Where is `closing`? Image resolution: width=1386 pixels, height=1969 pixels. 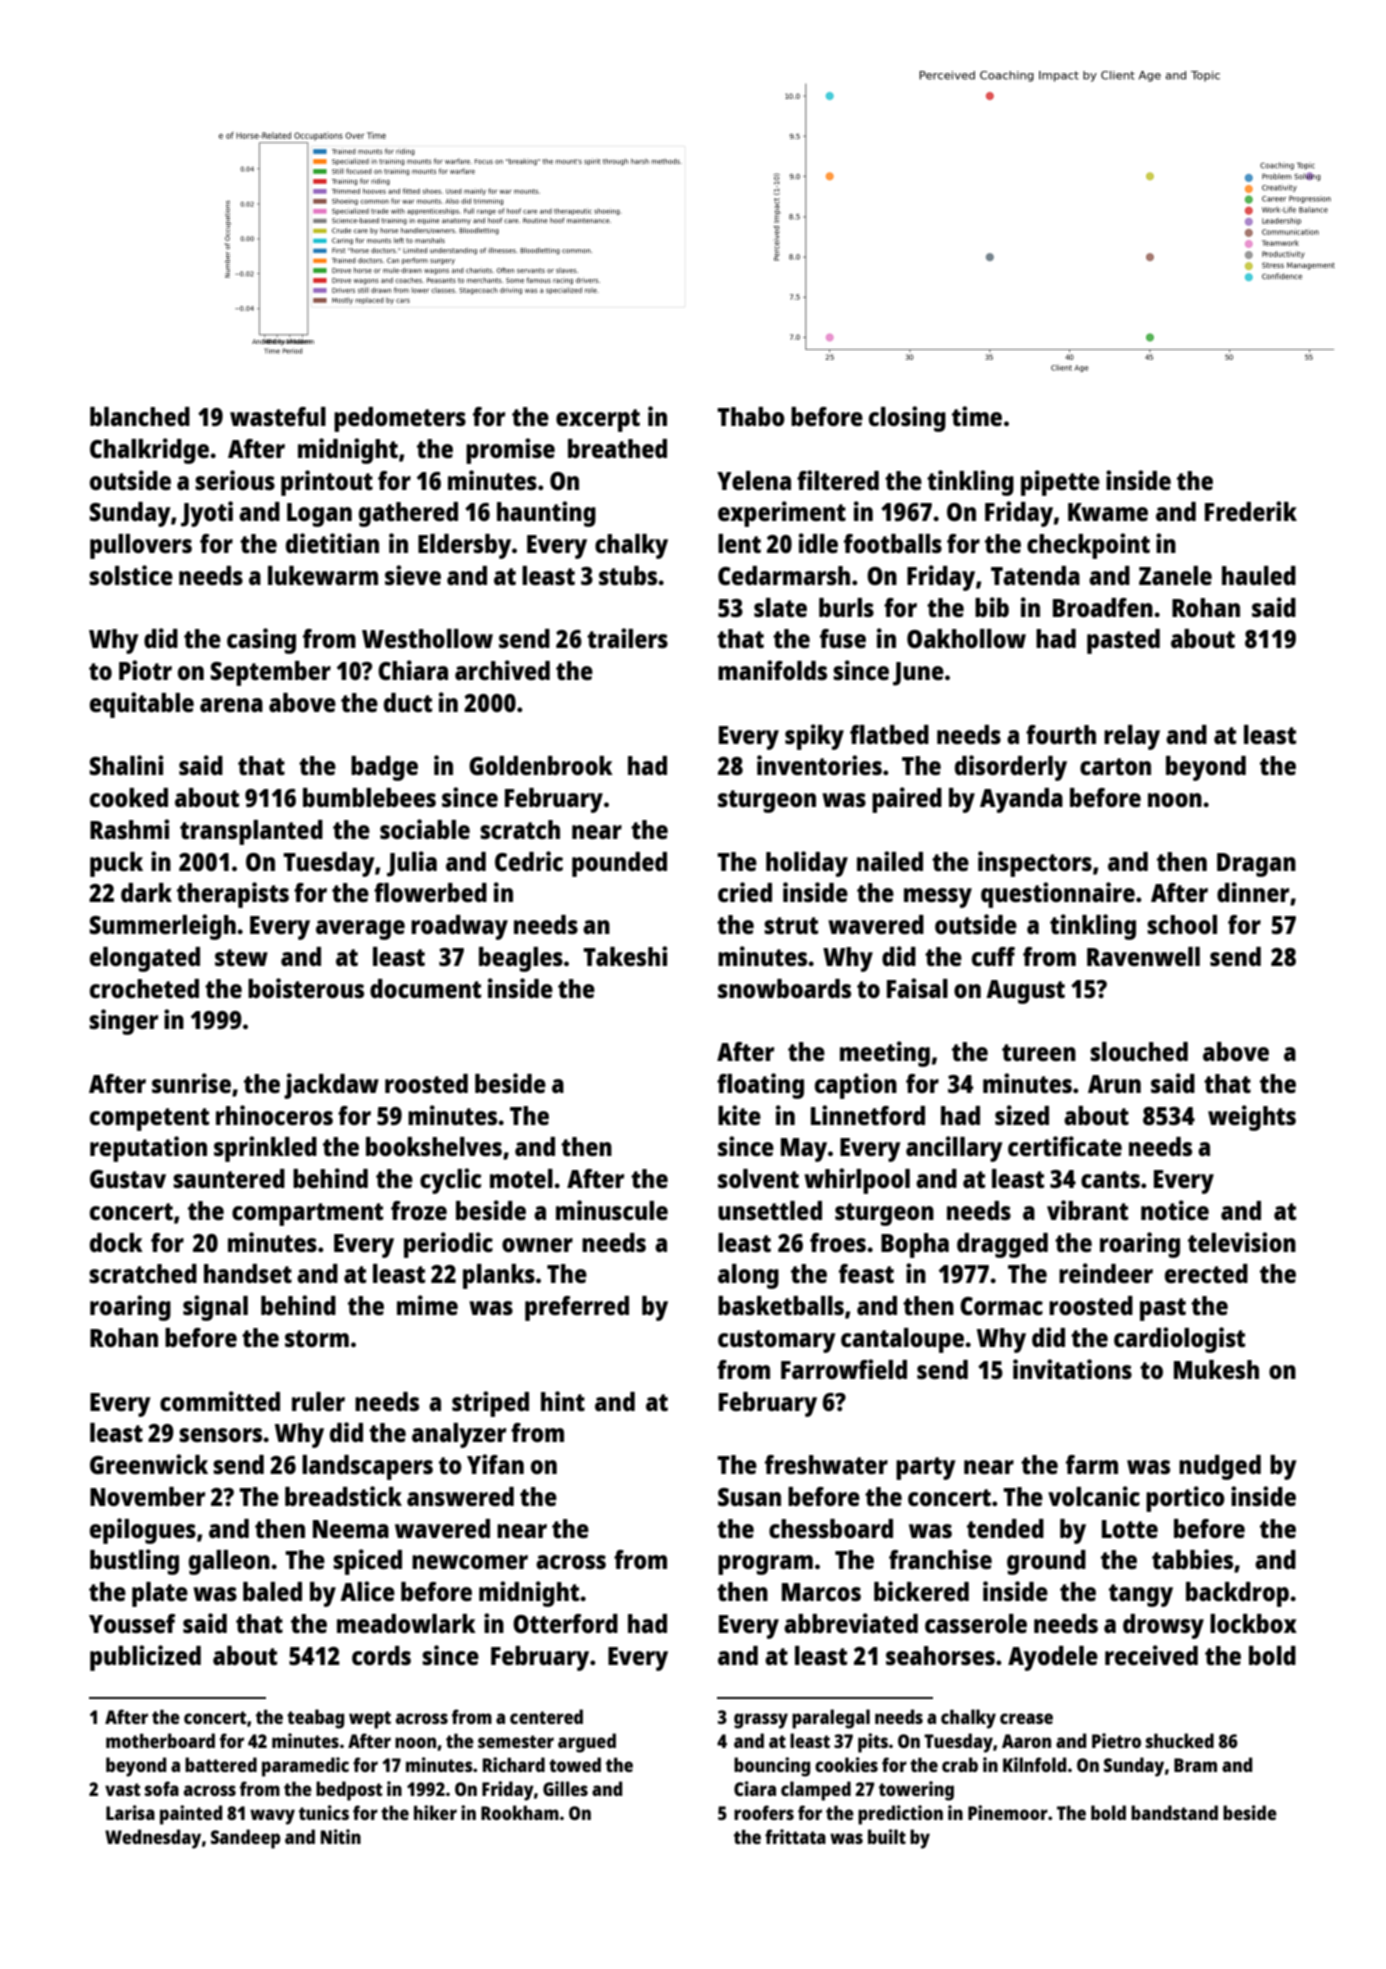
closing is located at coordinates (907, 419).
